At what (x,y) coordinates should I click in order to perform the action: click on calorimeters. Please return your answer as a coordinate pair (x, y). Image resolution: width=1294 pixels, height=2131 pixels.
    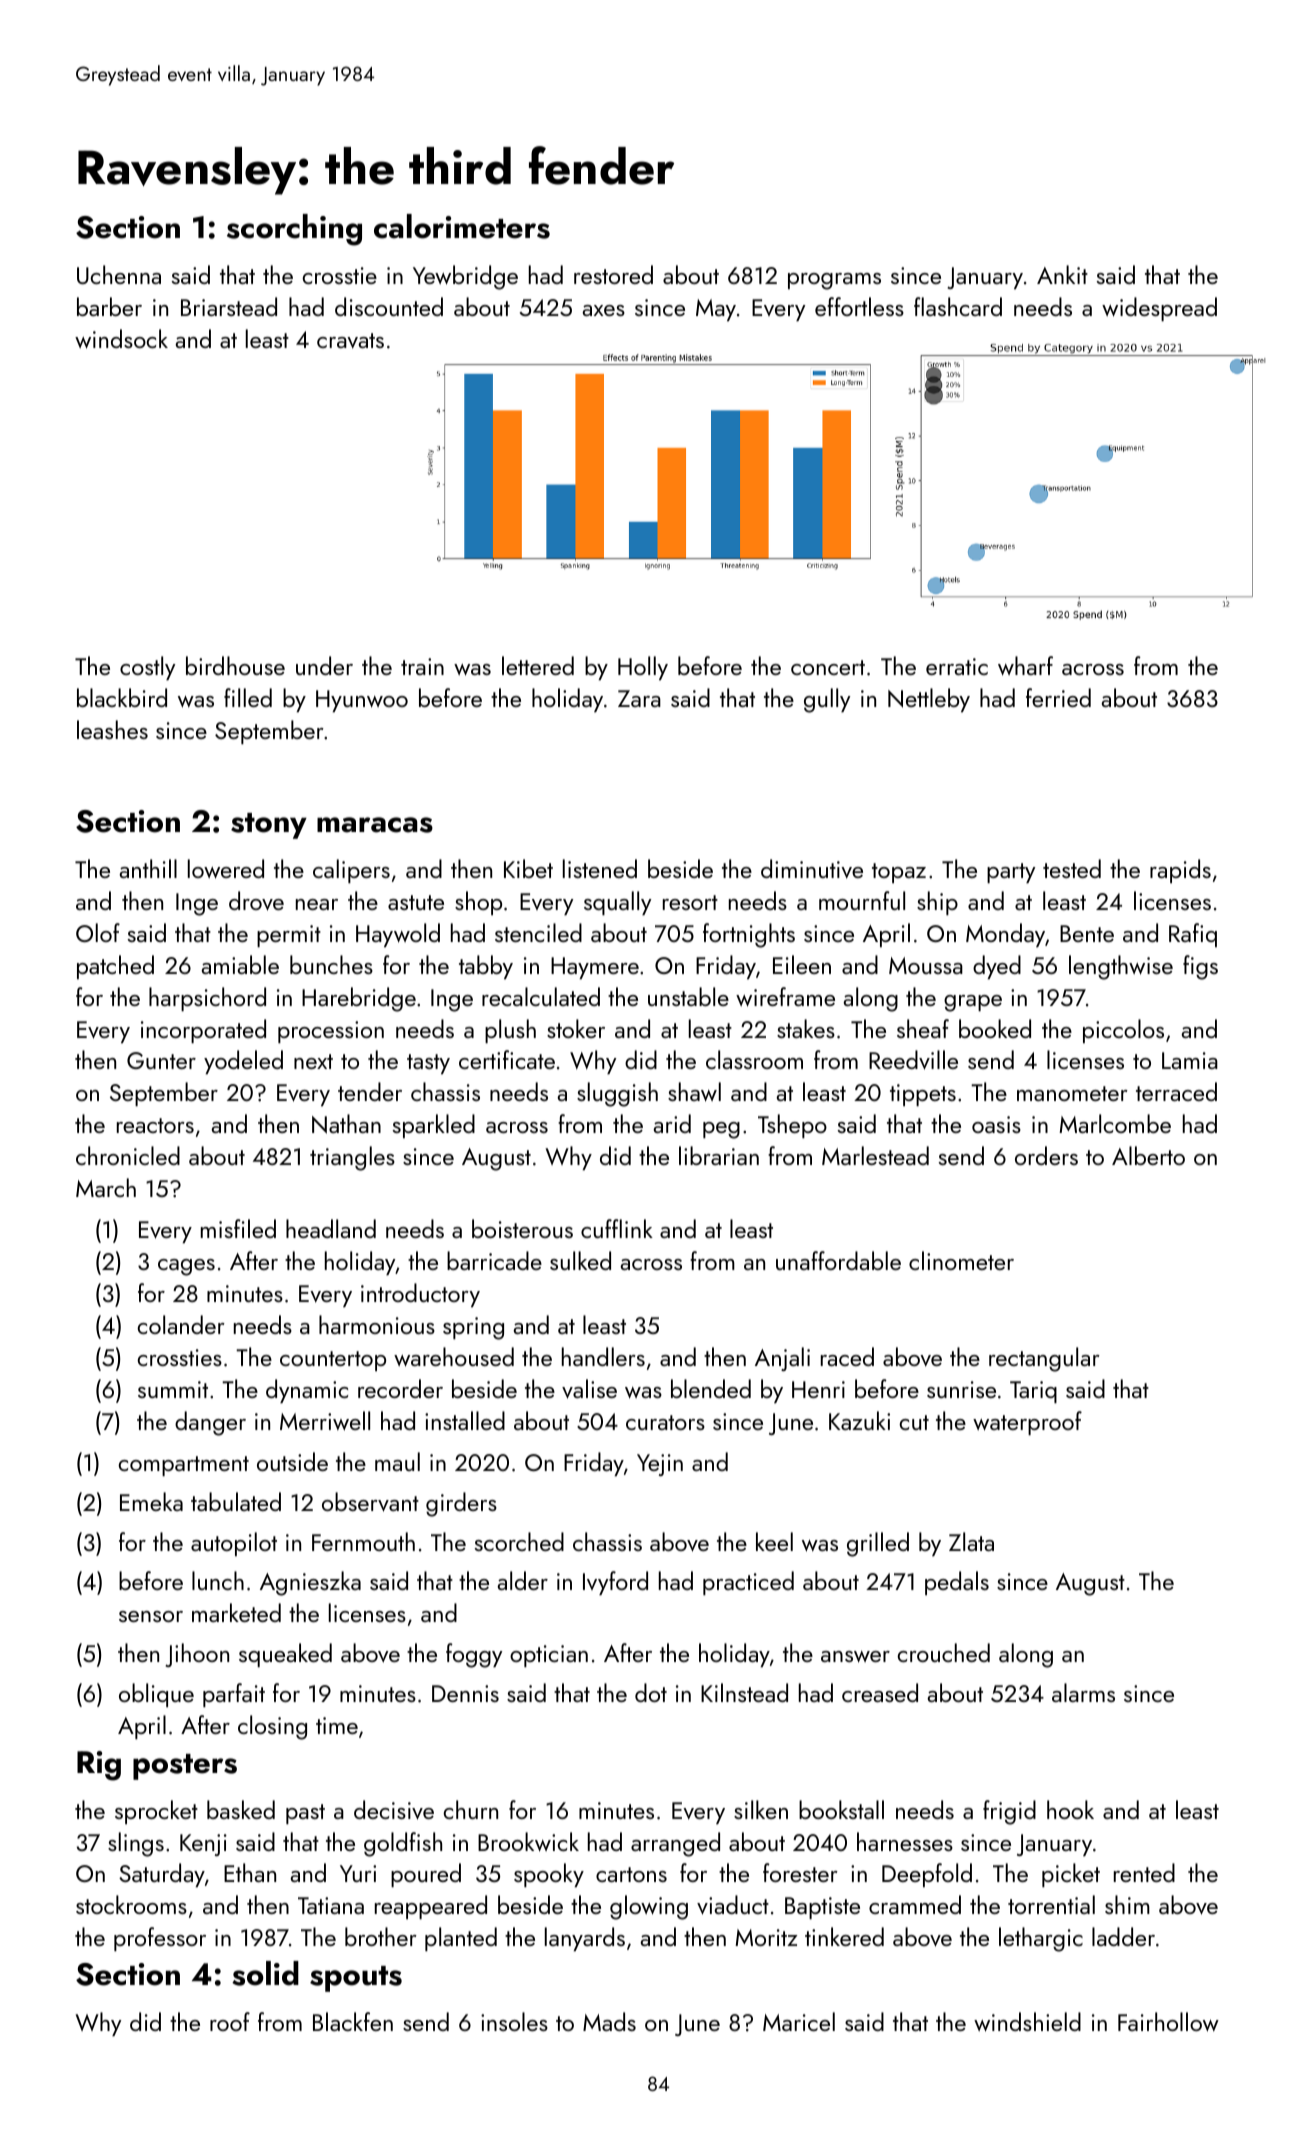
    Looking at the image, I should click on (462, 226).
